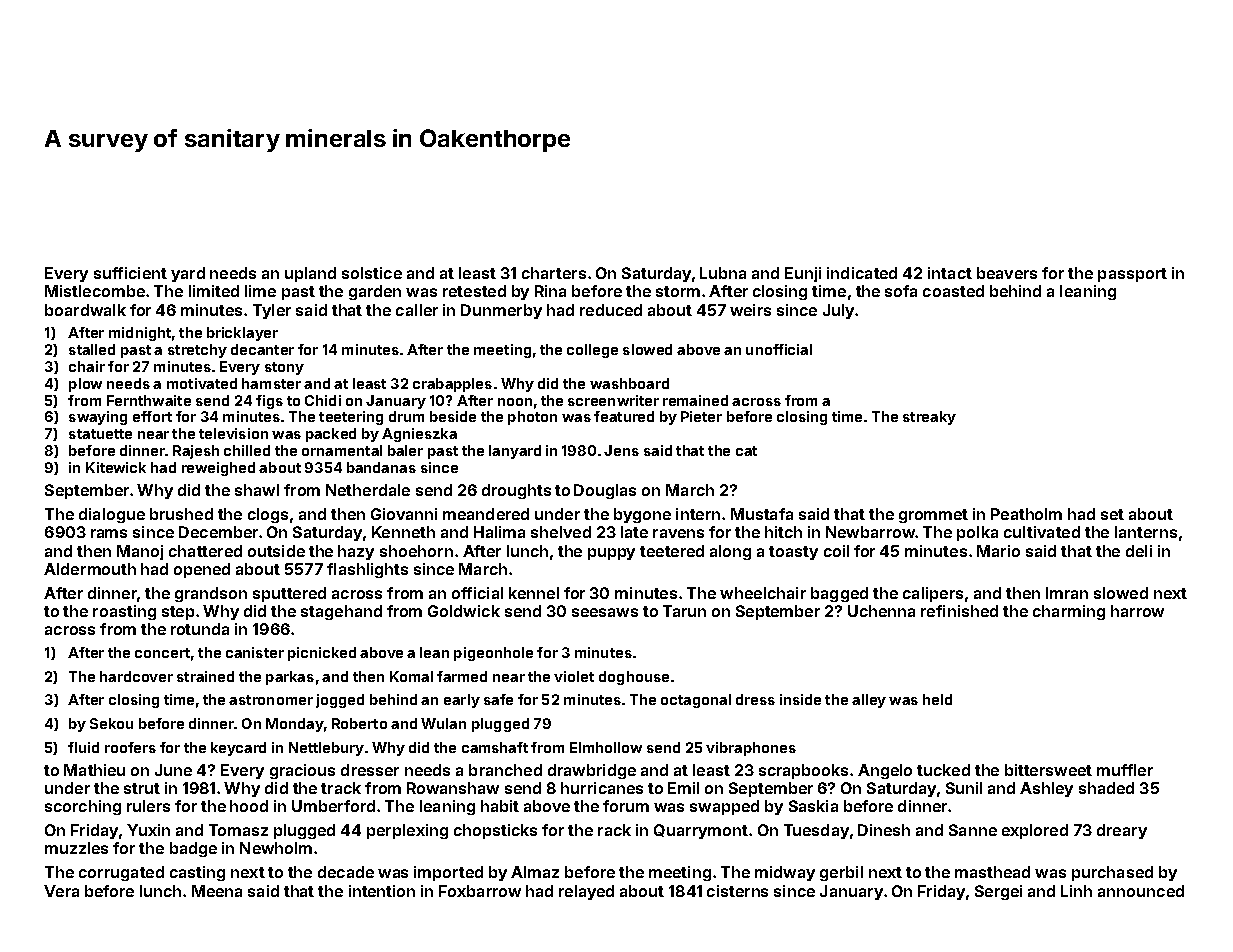  Describe the element at coordinates (112, 515) in the document. I see `dialogue` at that location.
